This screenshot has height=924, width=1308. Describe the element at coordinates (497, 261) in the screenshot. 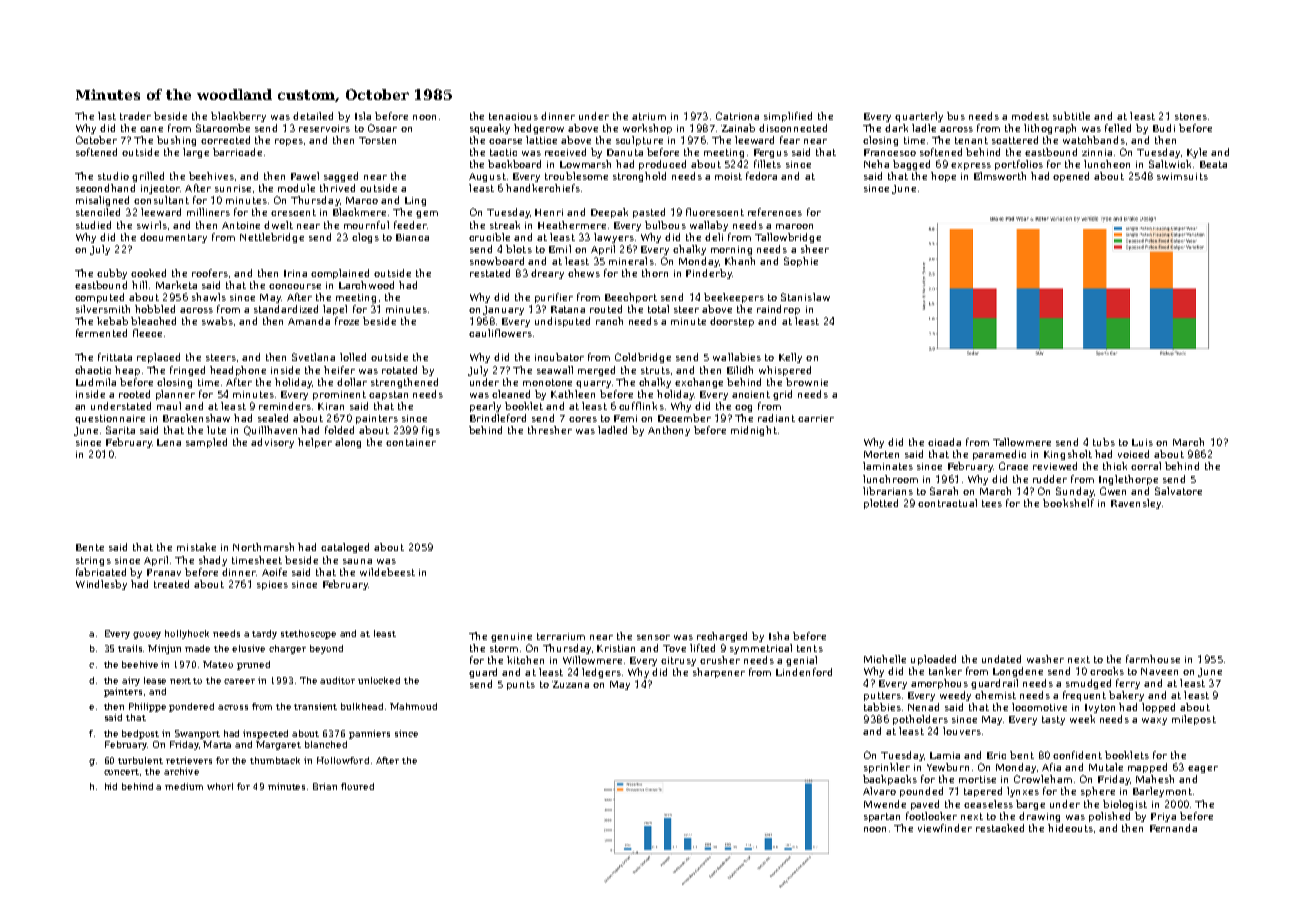

I see `snowboard` at that location.
